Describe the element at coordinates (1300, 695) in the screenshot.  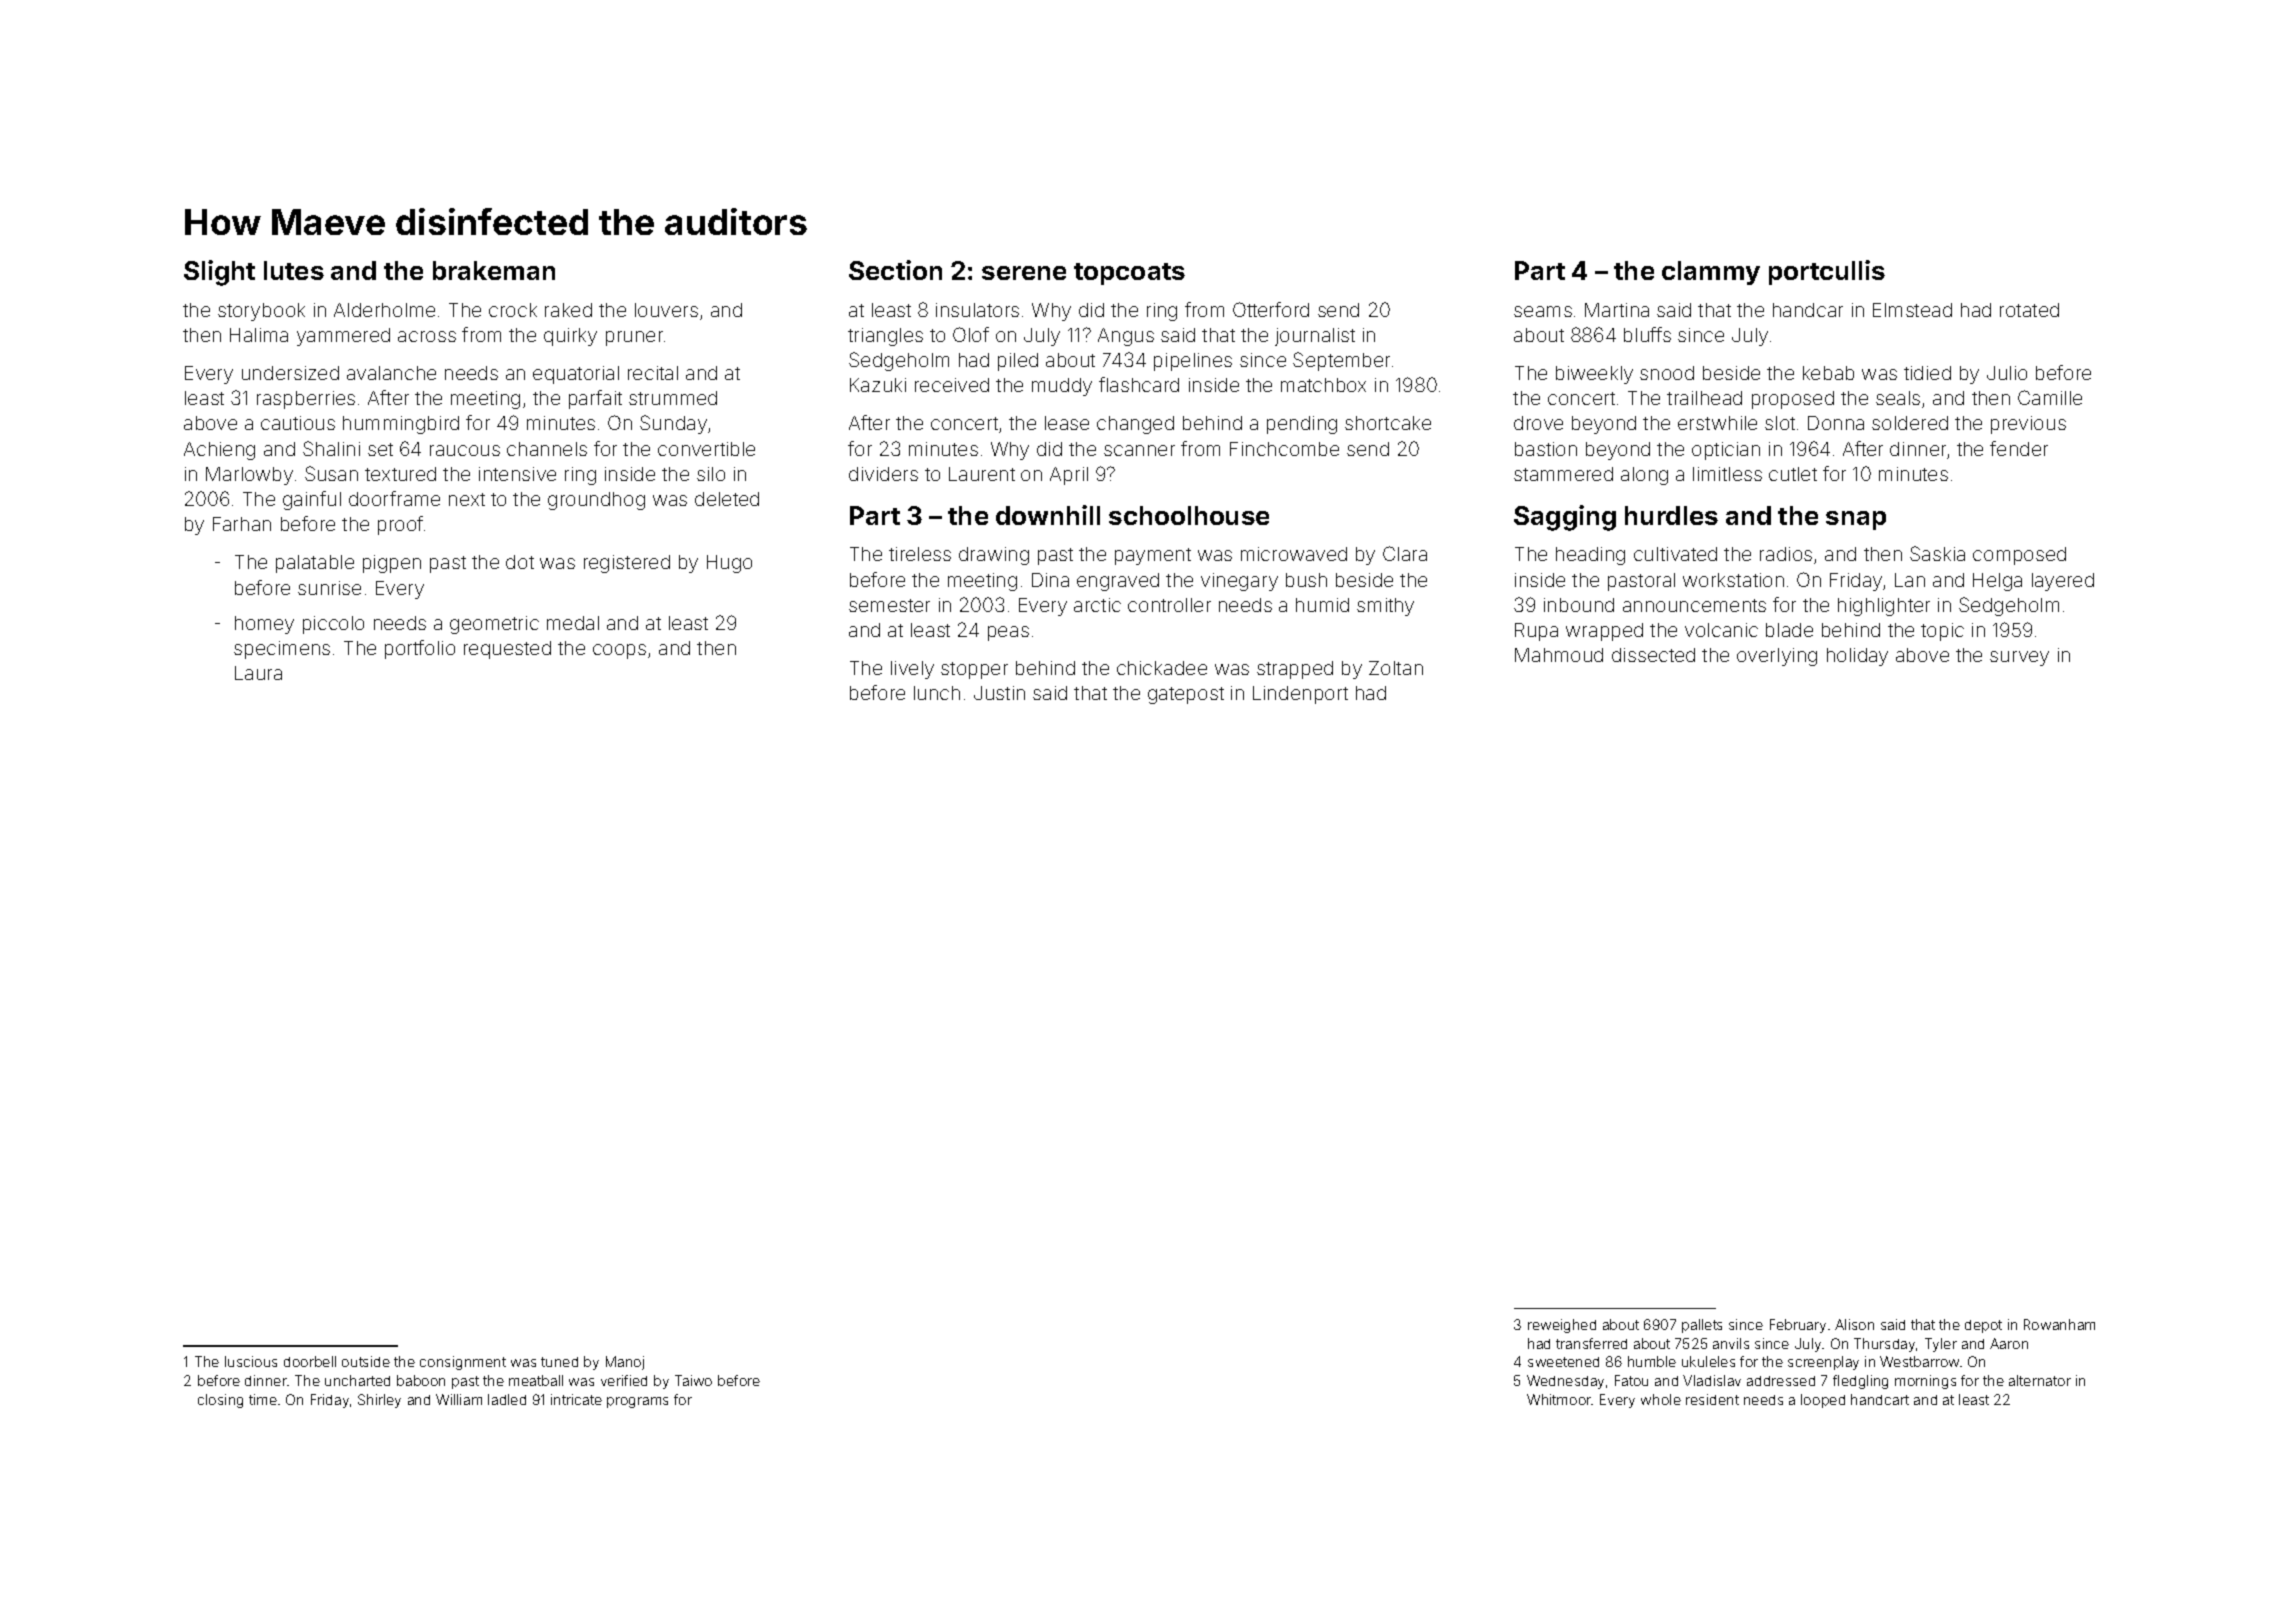
I see `Lindenport` at that location.
